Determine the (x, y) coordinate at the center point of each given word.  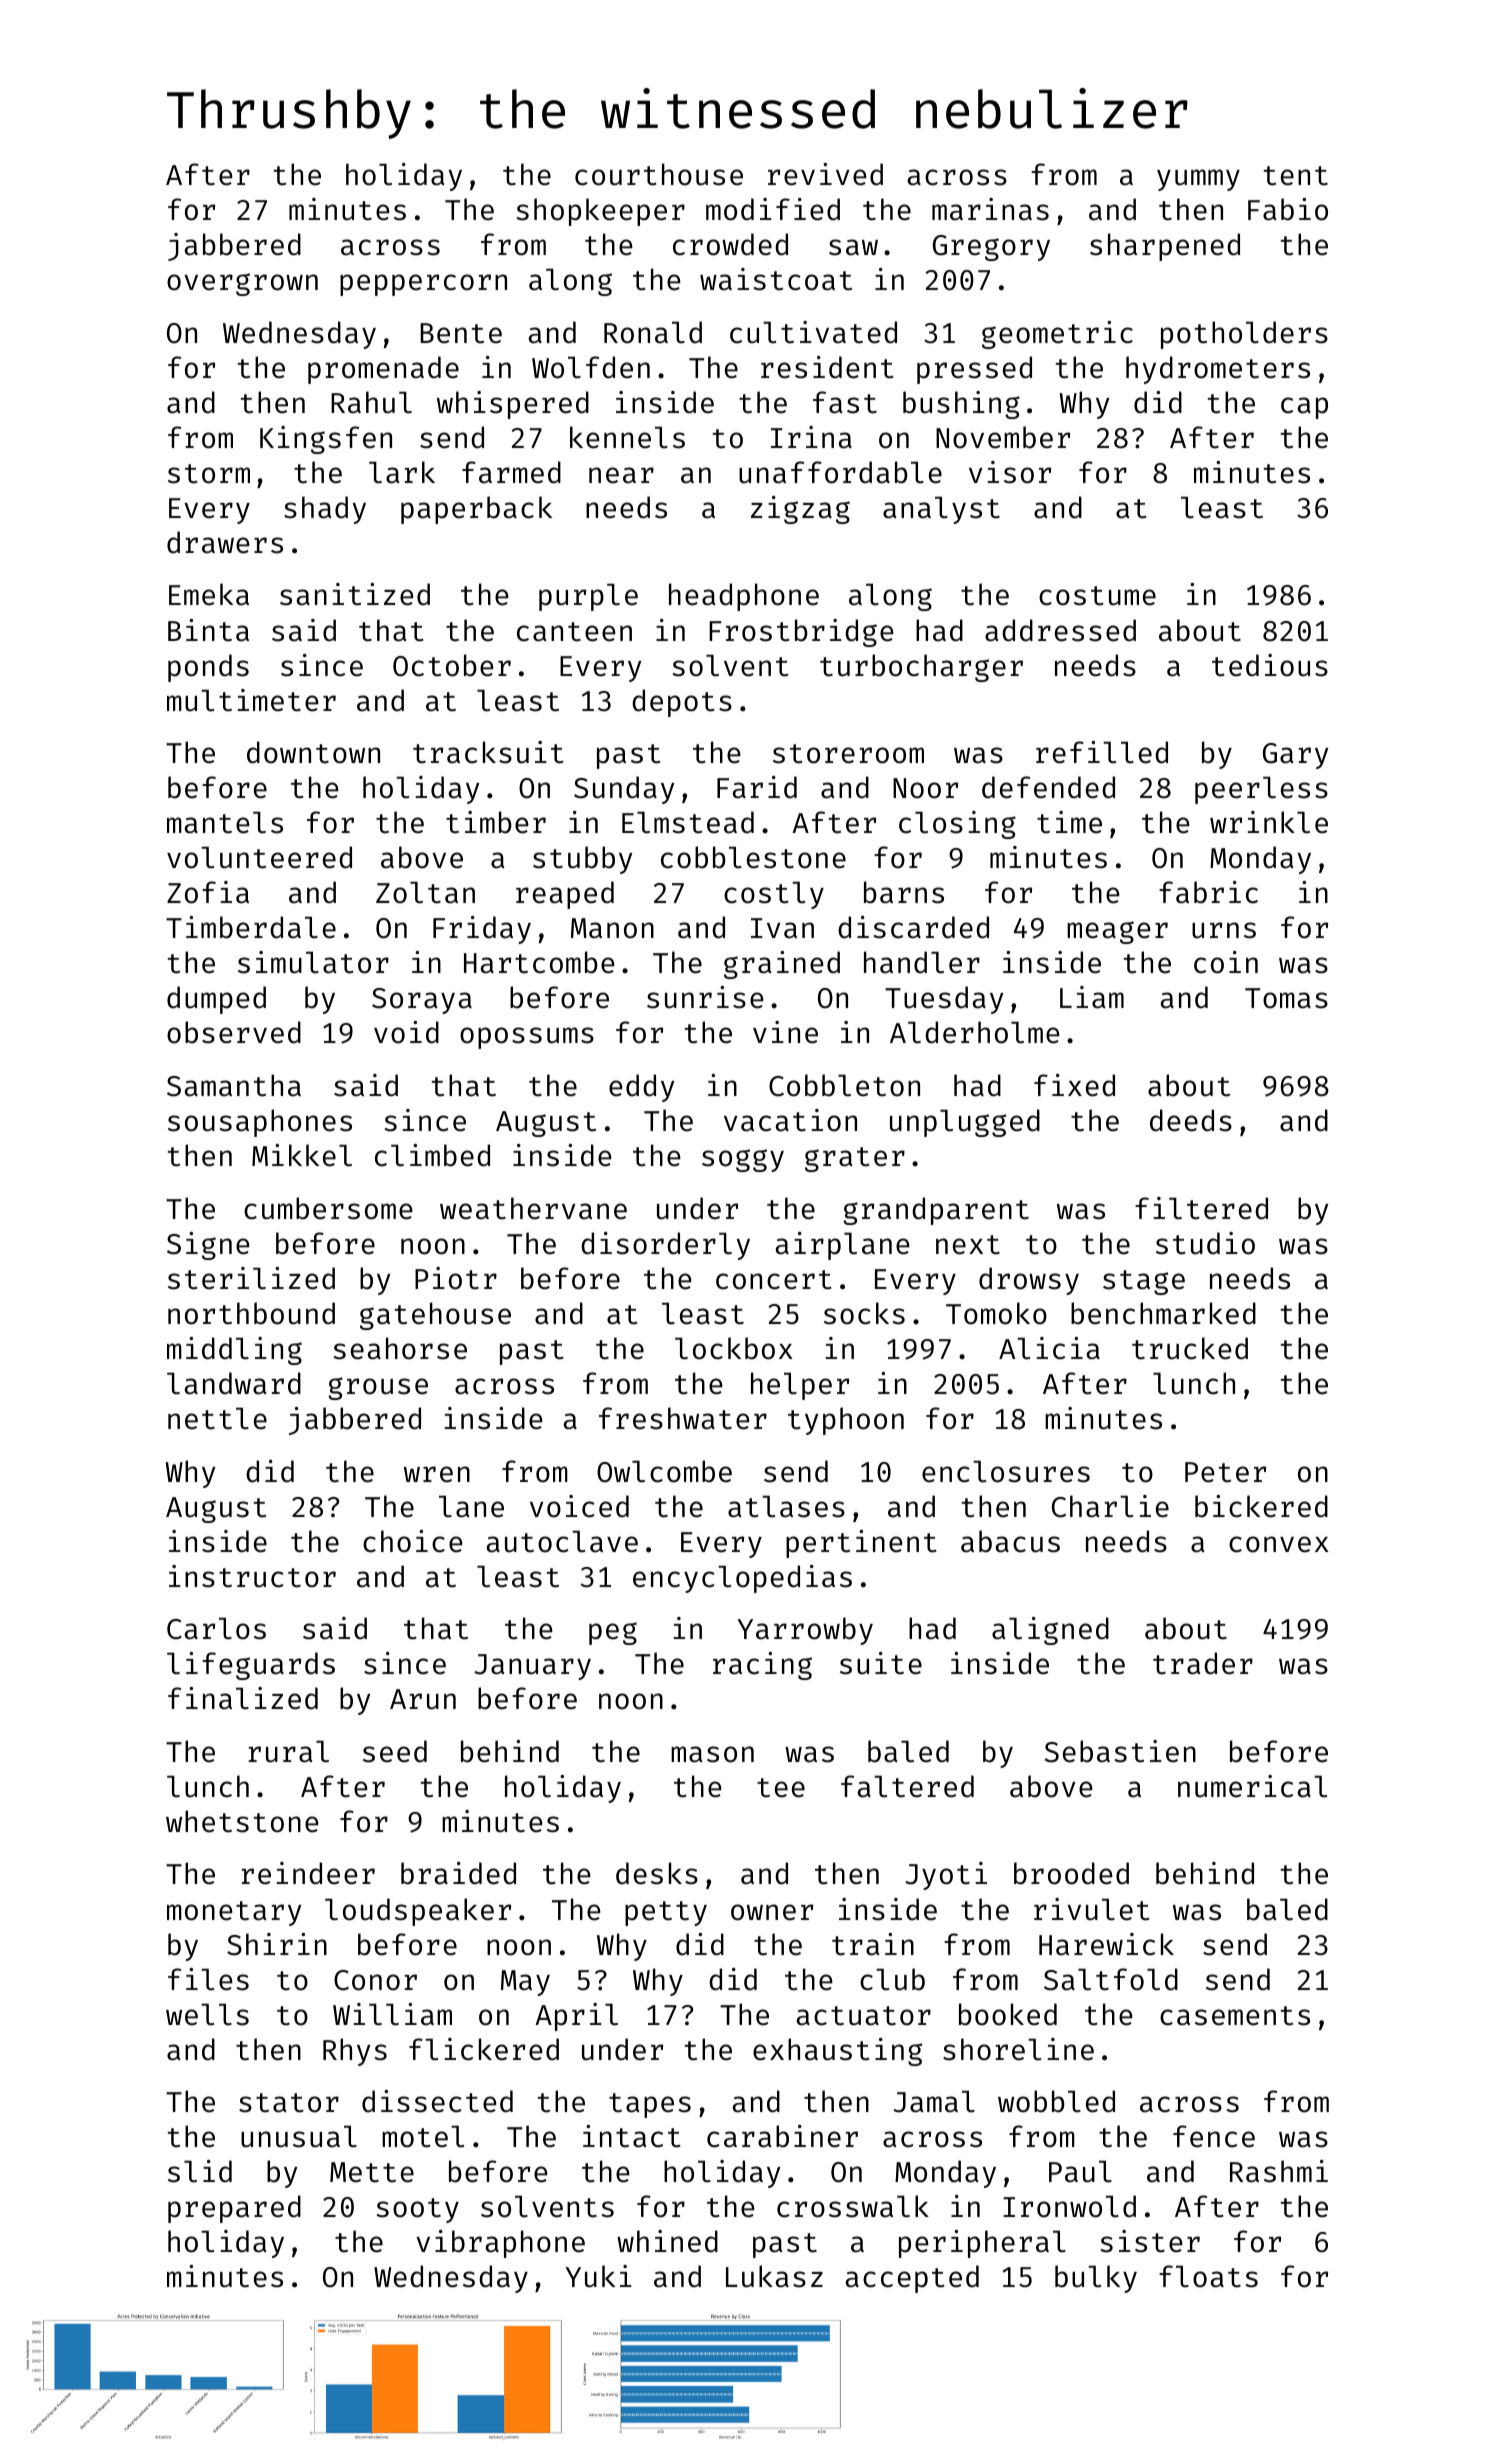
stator (289, 2103)
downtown (313, 752)
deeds (1191, 1120)
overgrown (242, 284)
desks (657, 1873)
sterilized (251, 1278)
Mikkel (302, 1155)
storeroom (848, 754)
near (621, 475)
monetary (234, 1913)
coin (1226, 962)
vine (785, 1032)
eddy (641, 1088)
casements (1235, 2016)
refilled (1102, 752)
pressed (974, 370)
